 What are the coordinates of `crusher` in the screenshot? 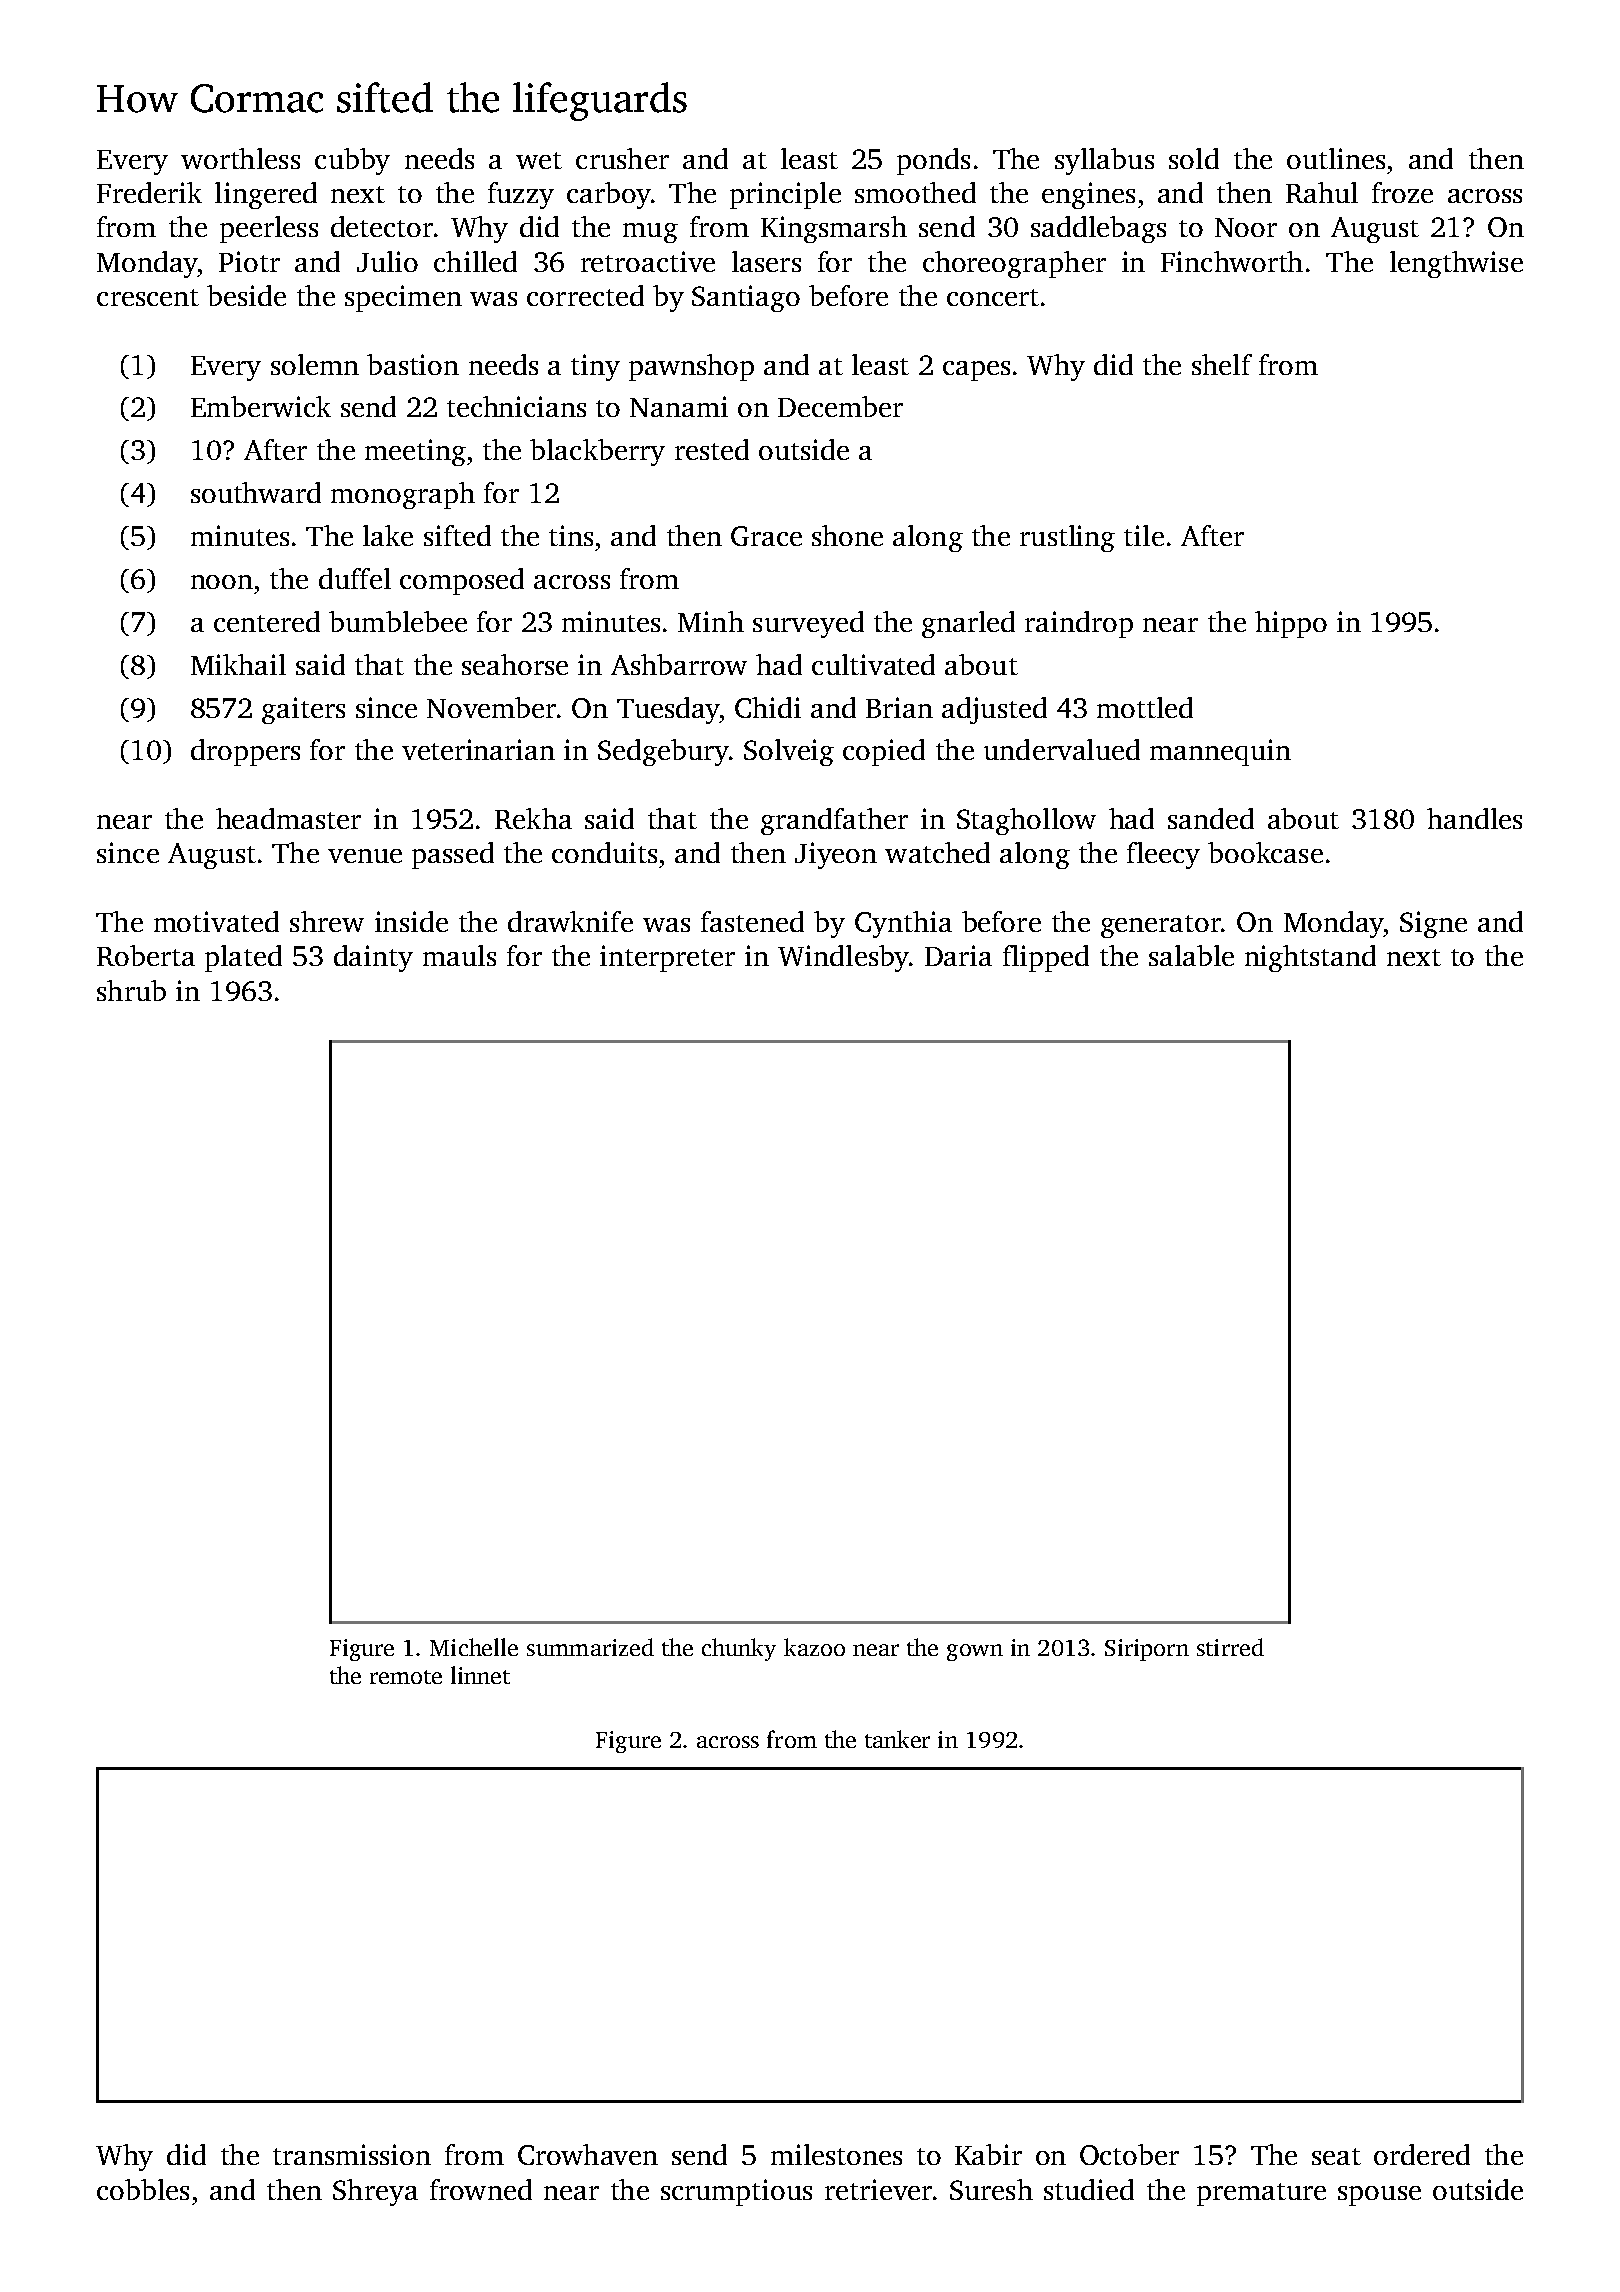 It's located at (622, 158).
